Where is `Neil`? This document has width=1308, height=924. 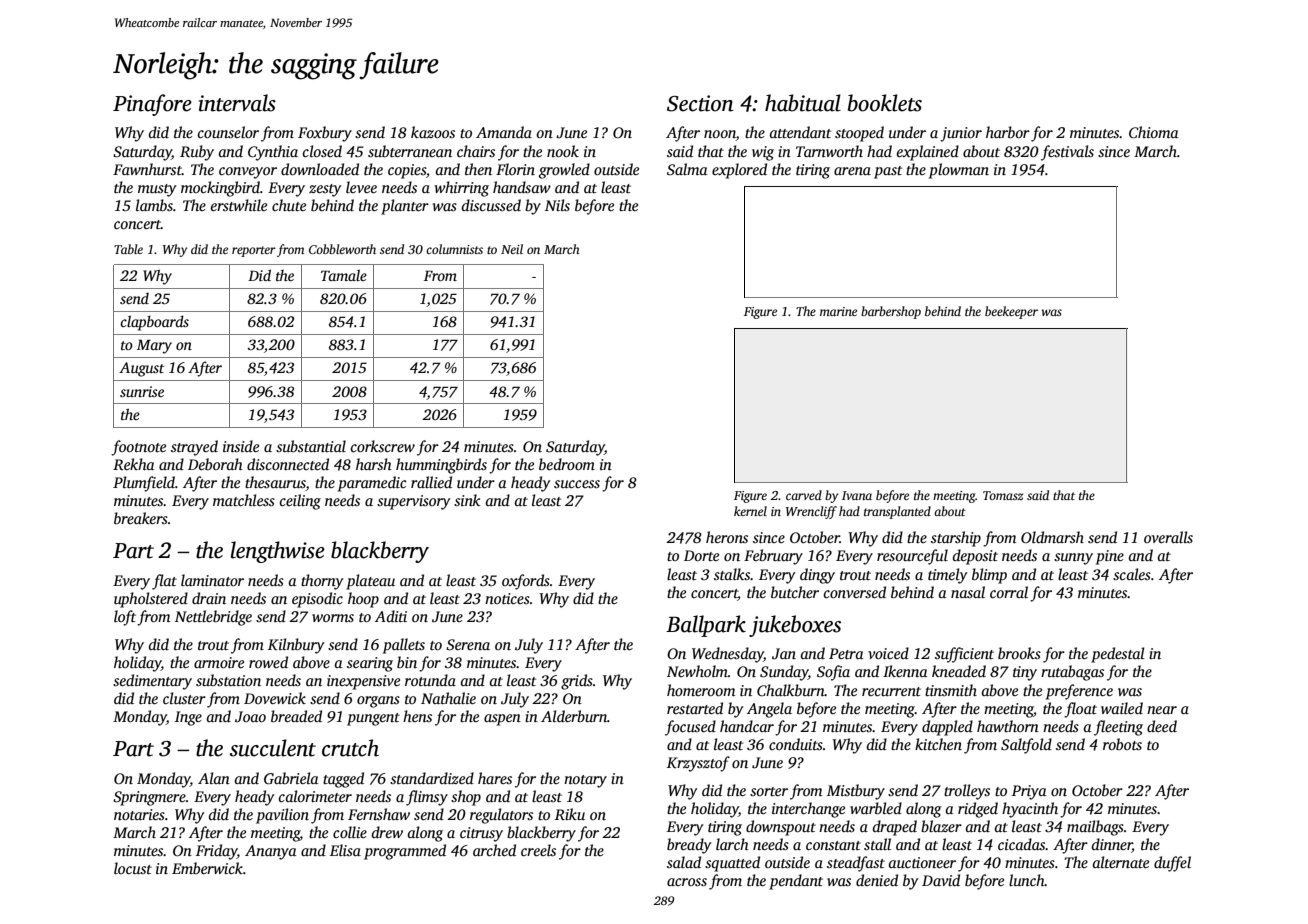 Neil is located at coordinates (512, 249).
